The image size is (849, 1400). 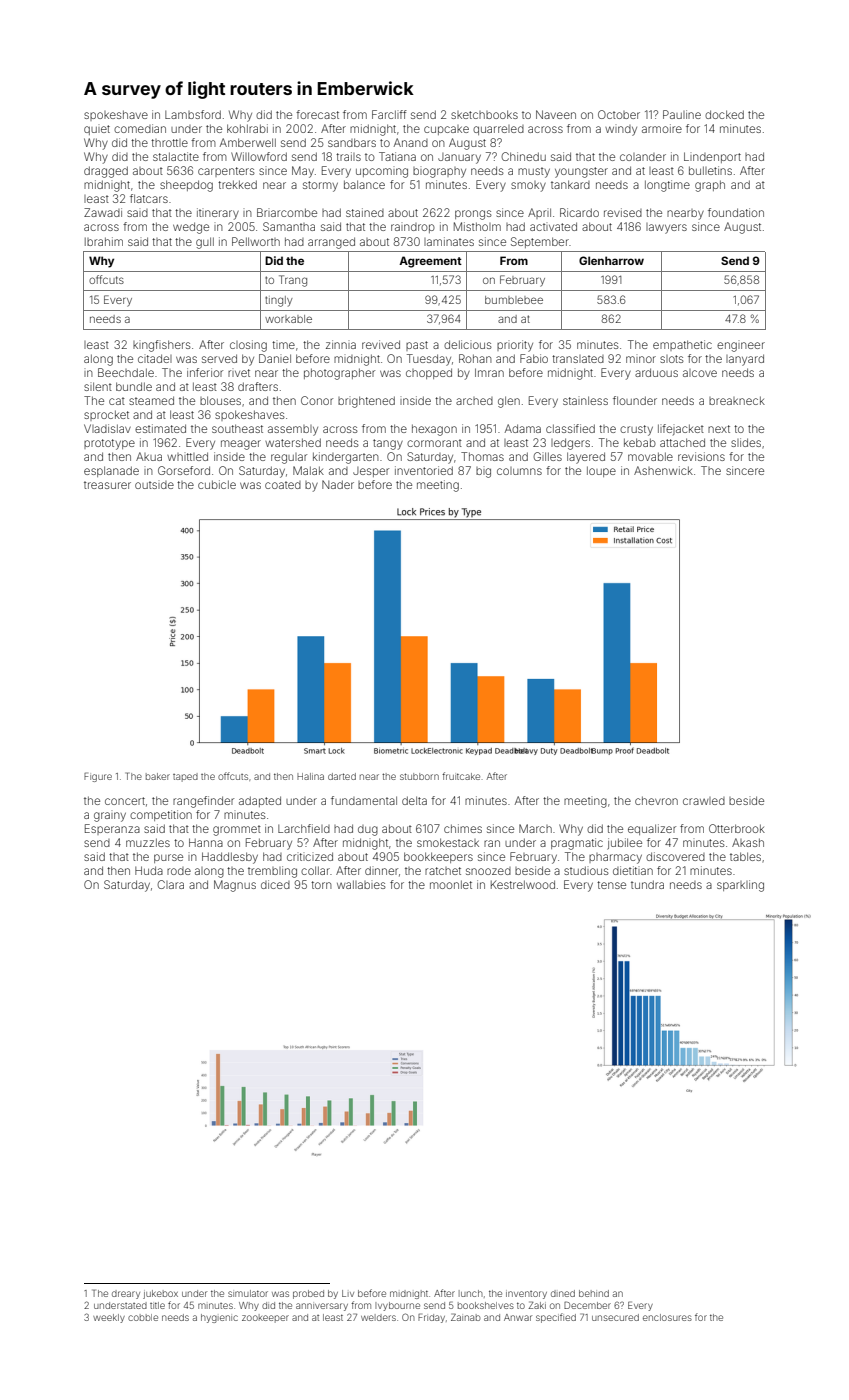 I want to click on delta, so click(x=414, y=800).
